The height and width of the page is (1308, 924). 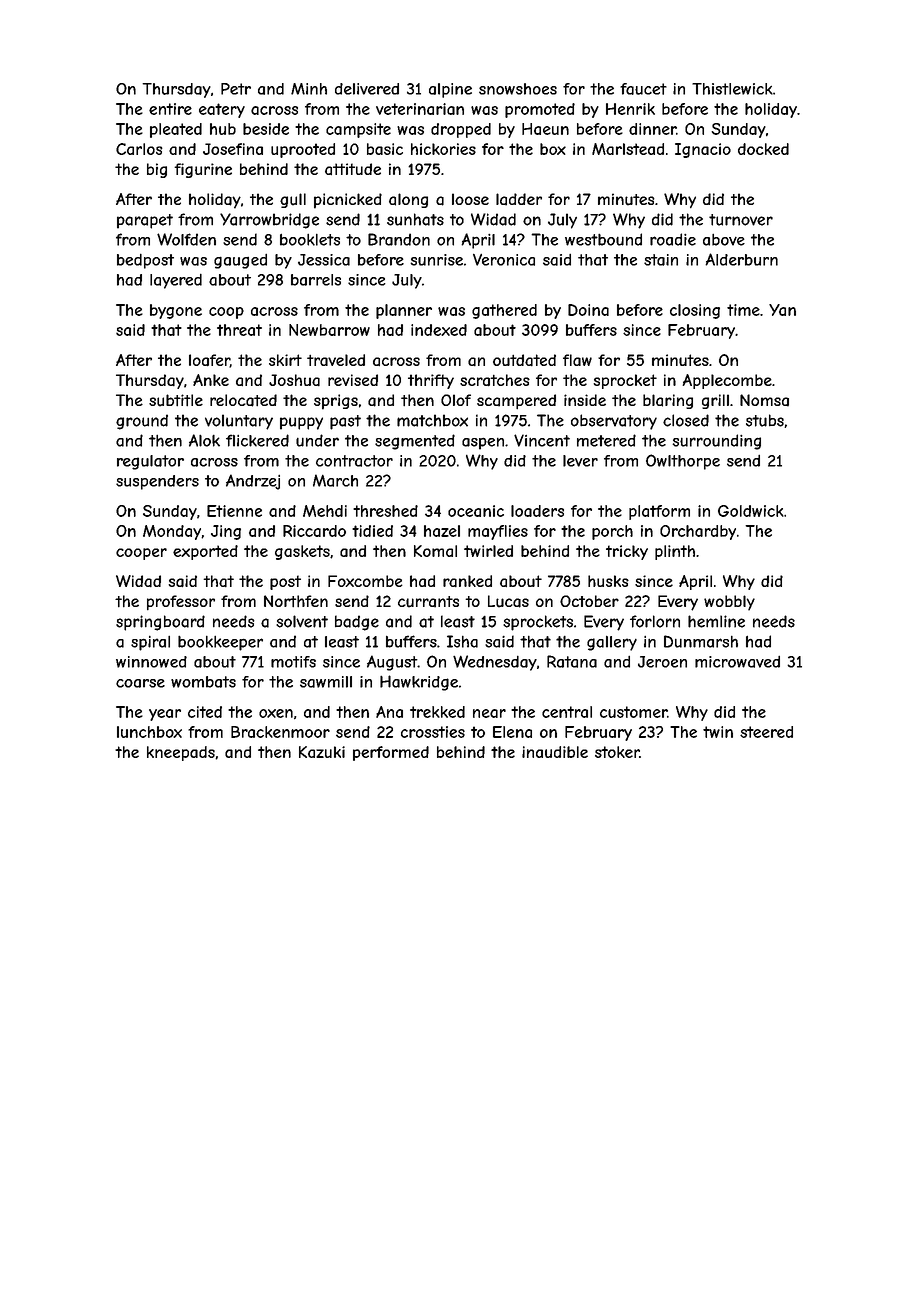 I want to click on steered, so click(x=766, y=732).
